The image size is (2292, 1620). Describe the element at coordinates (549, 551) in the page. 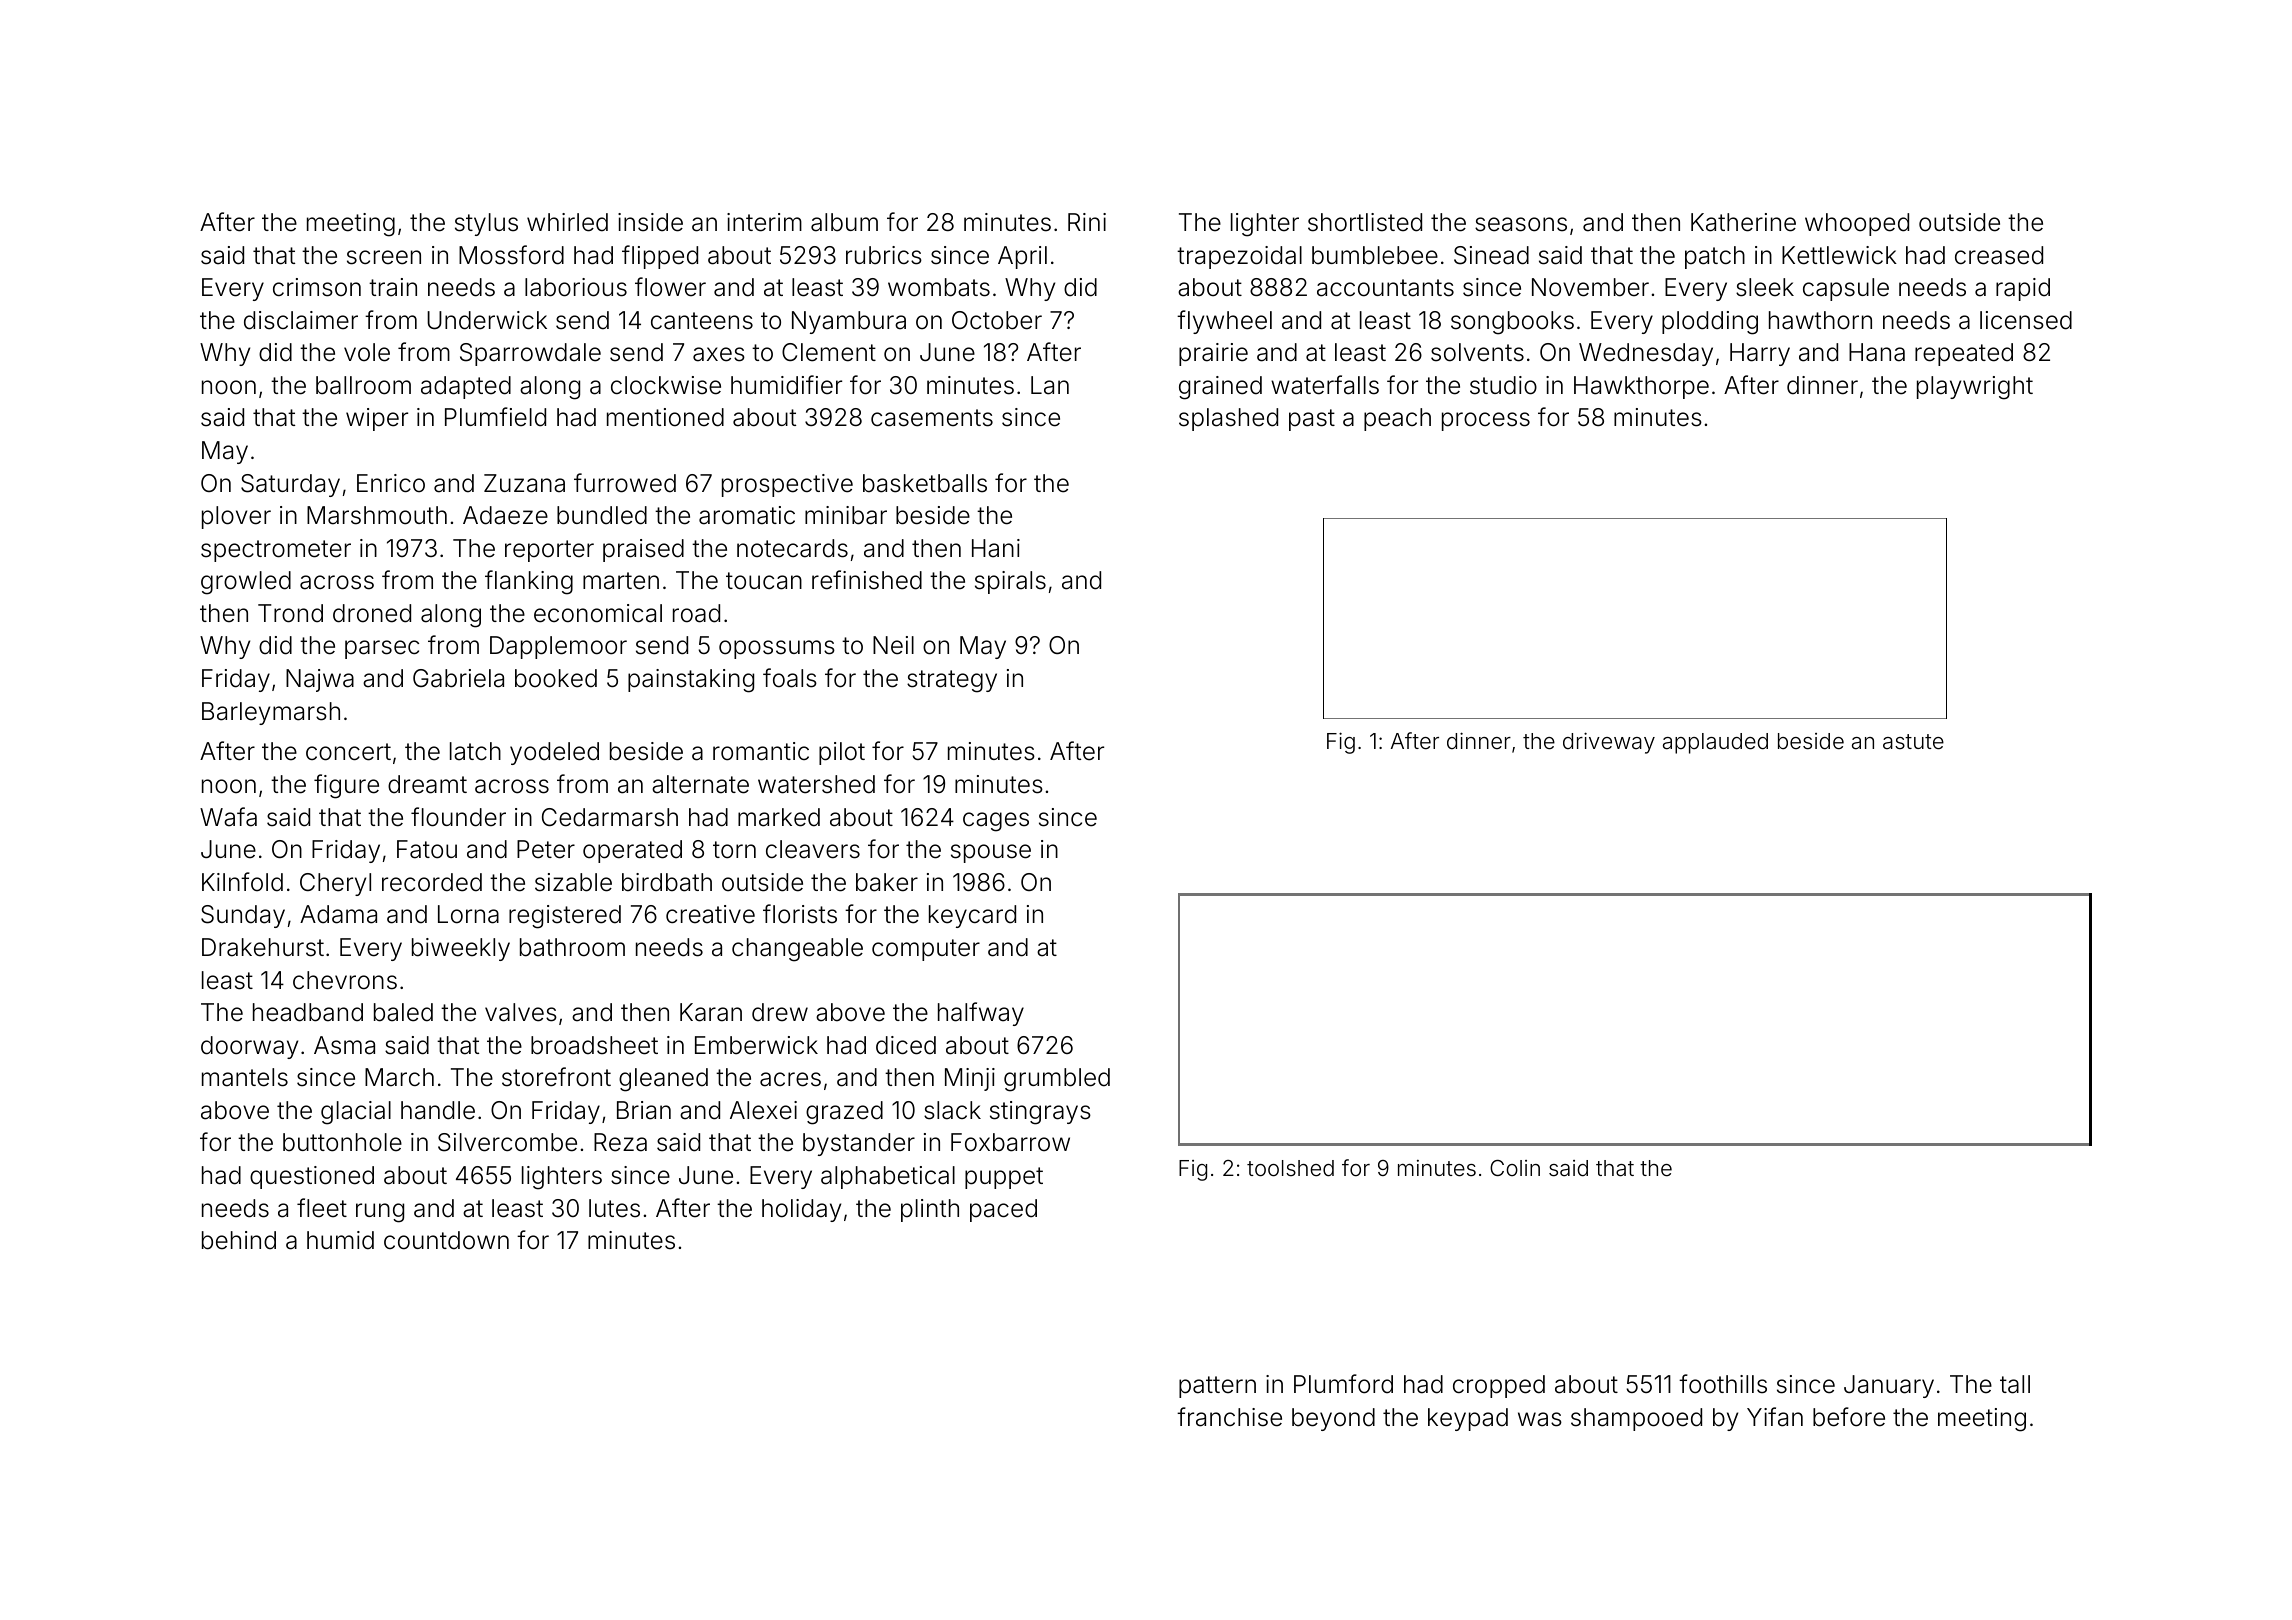

I see `reporter` at that location.
